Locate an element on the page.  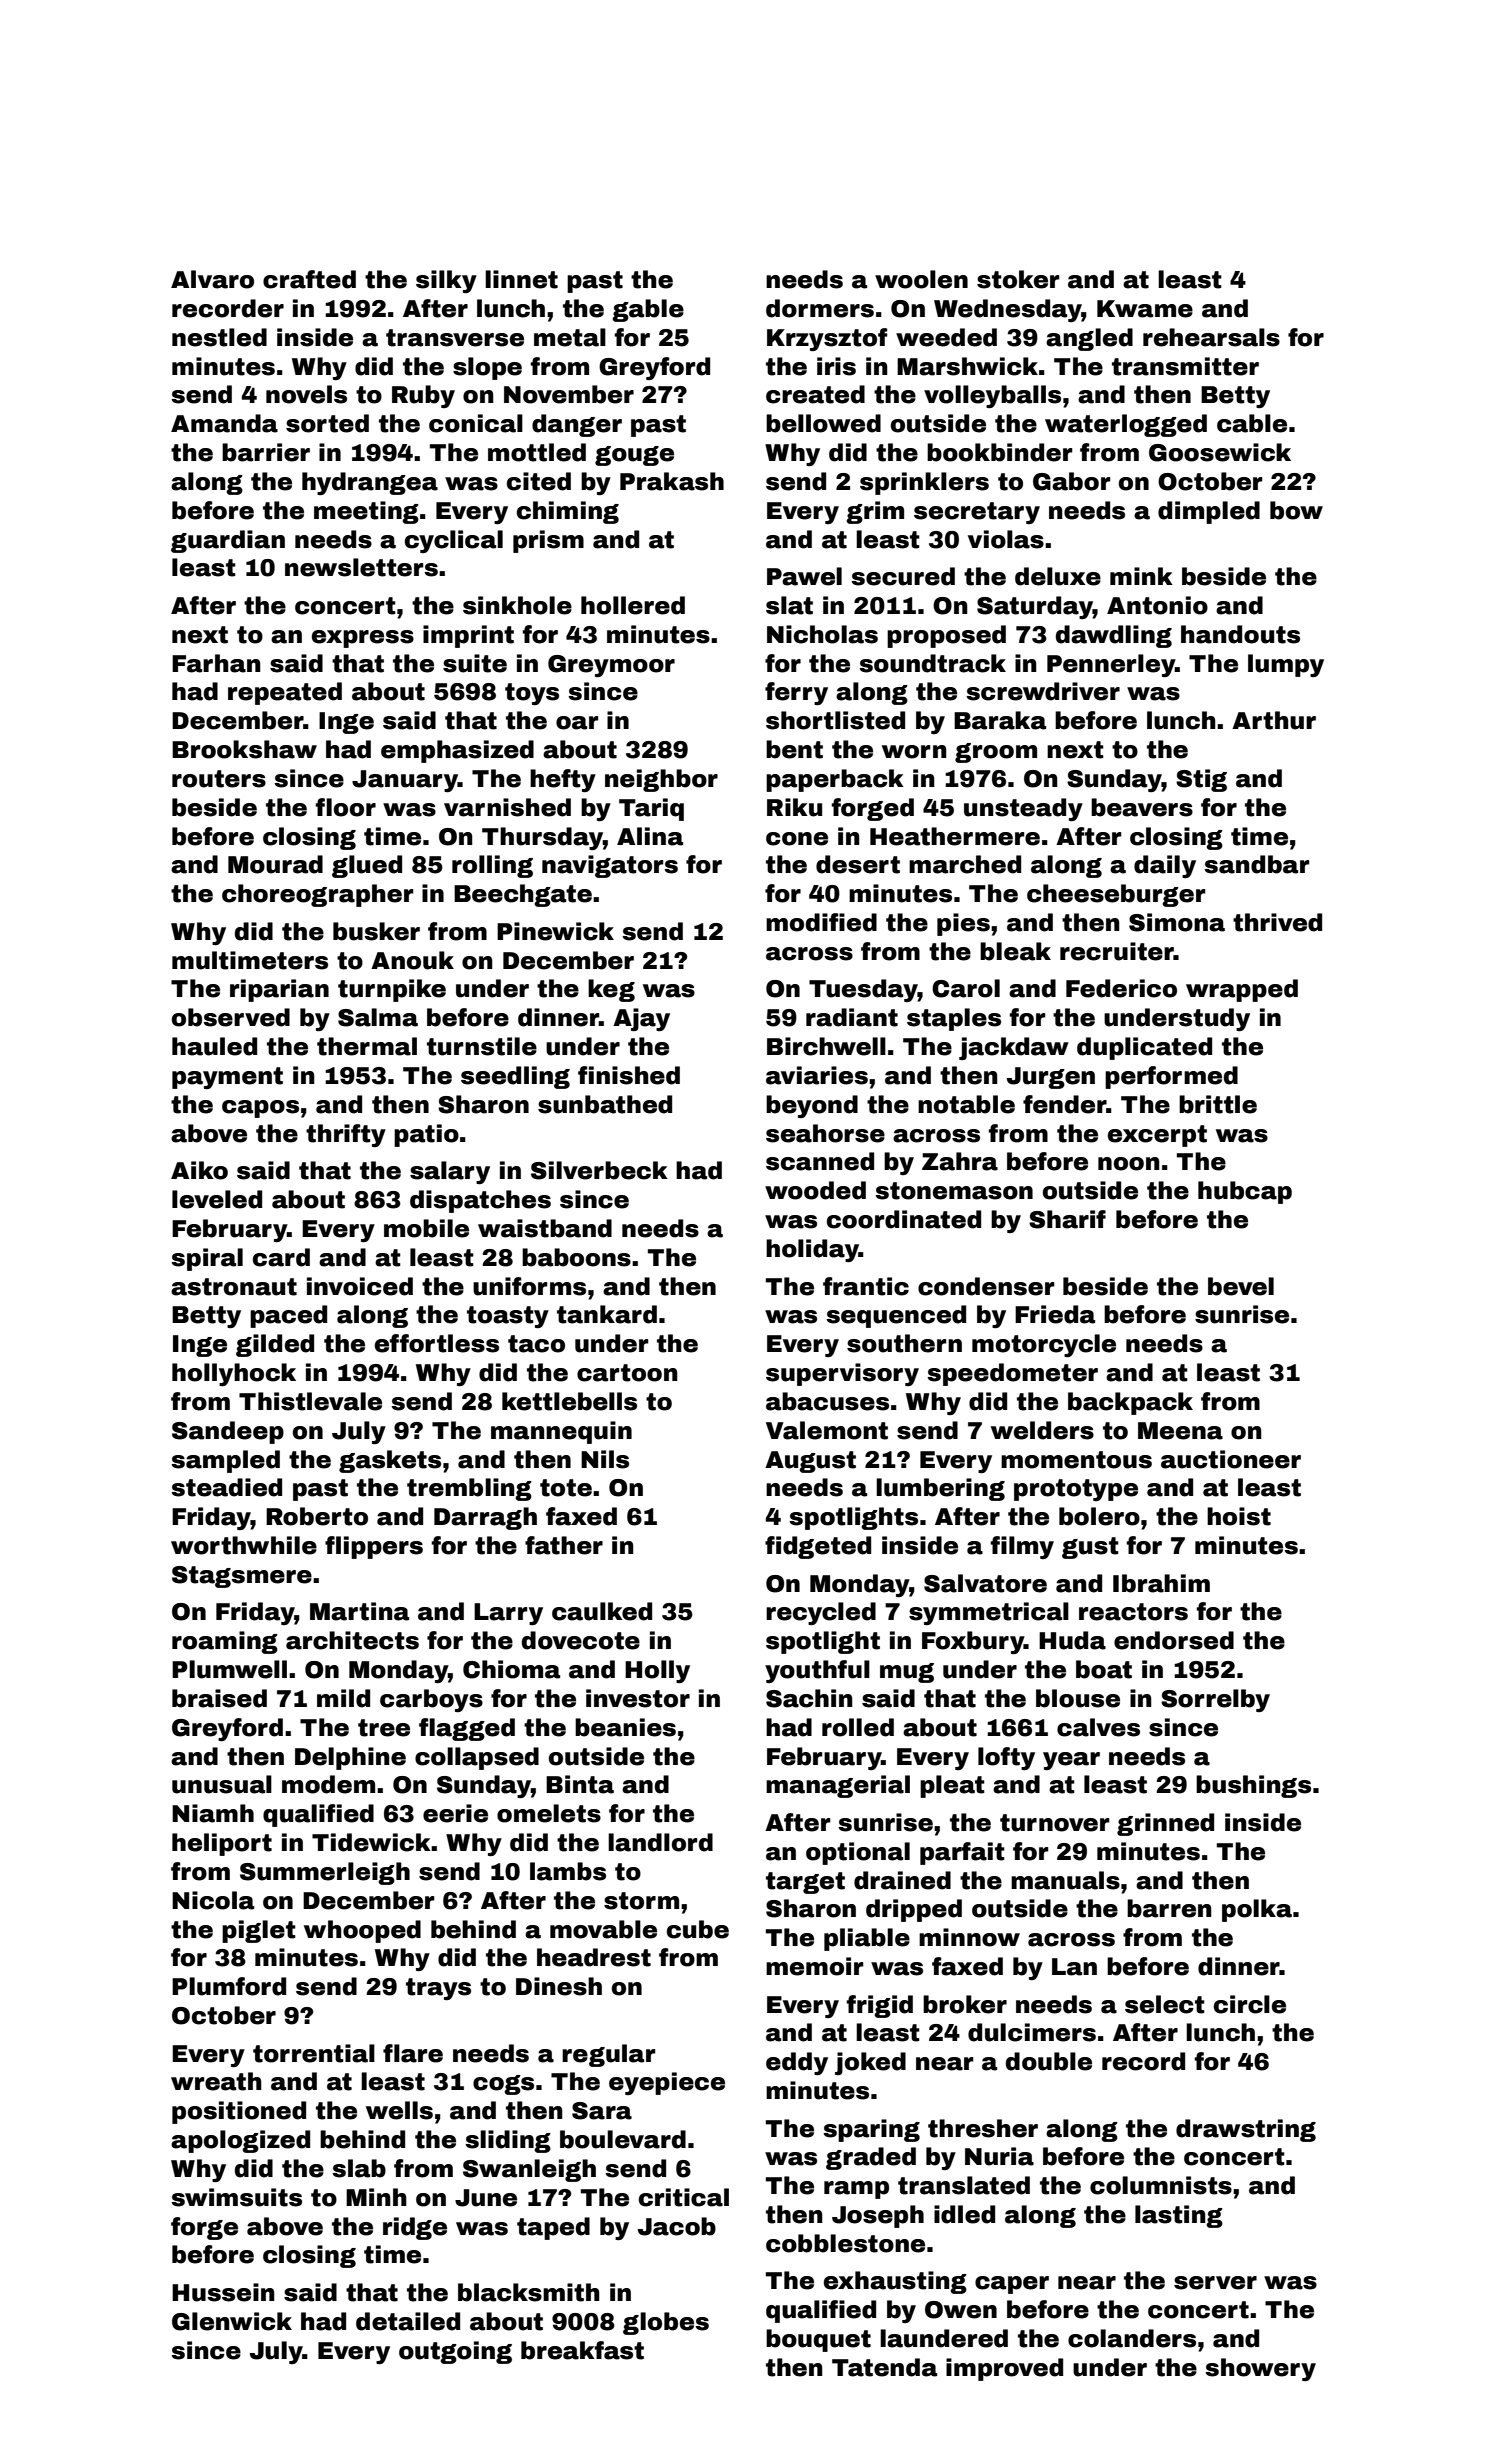
jackdaw is located at coordinates (1014, 1048).
